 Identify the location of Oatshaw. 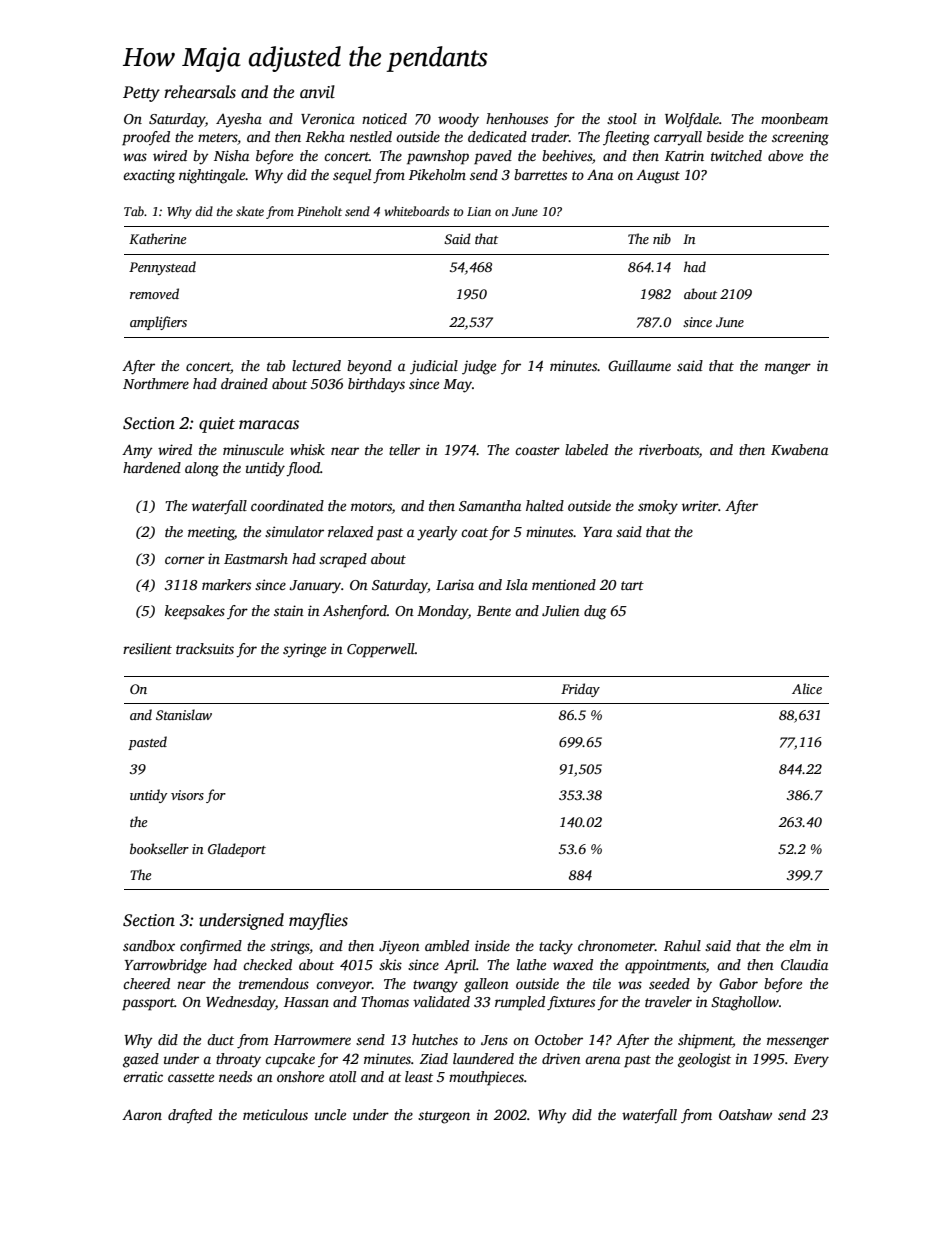
(745, 1114).
